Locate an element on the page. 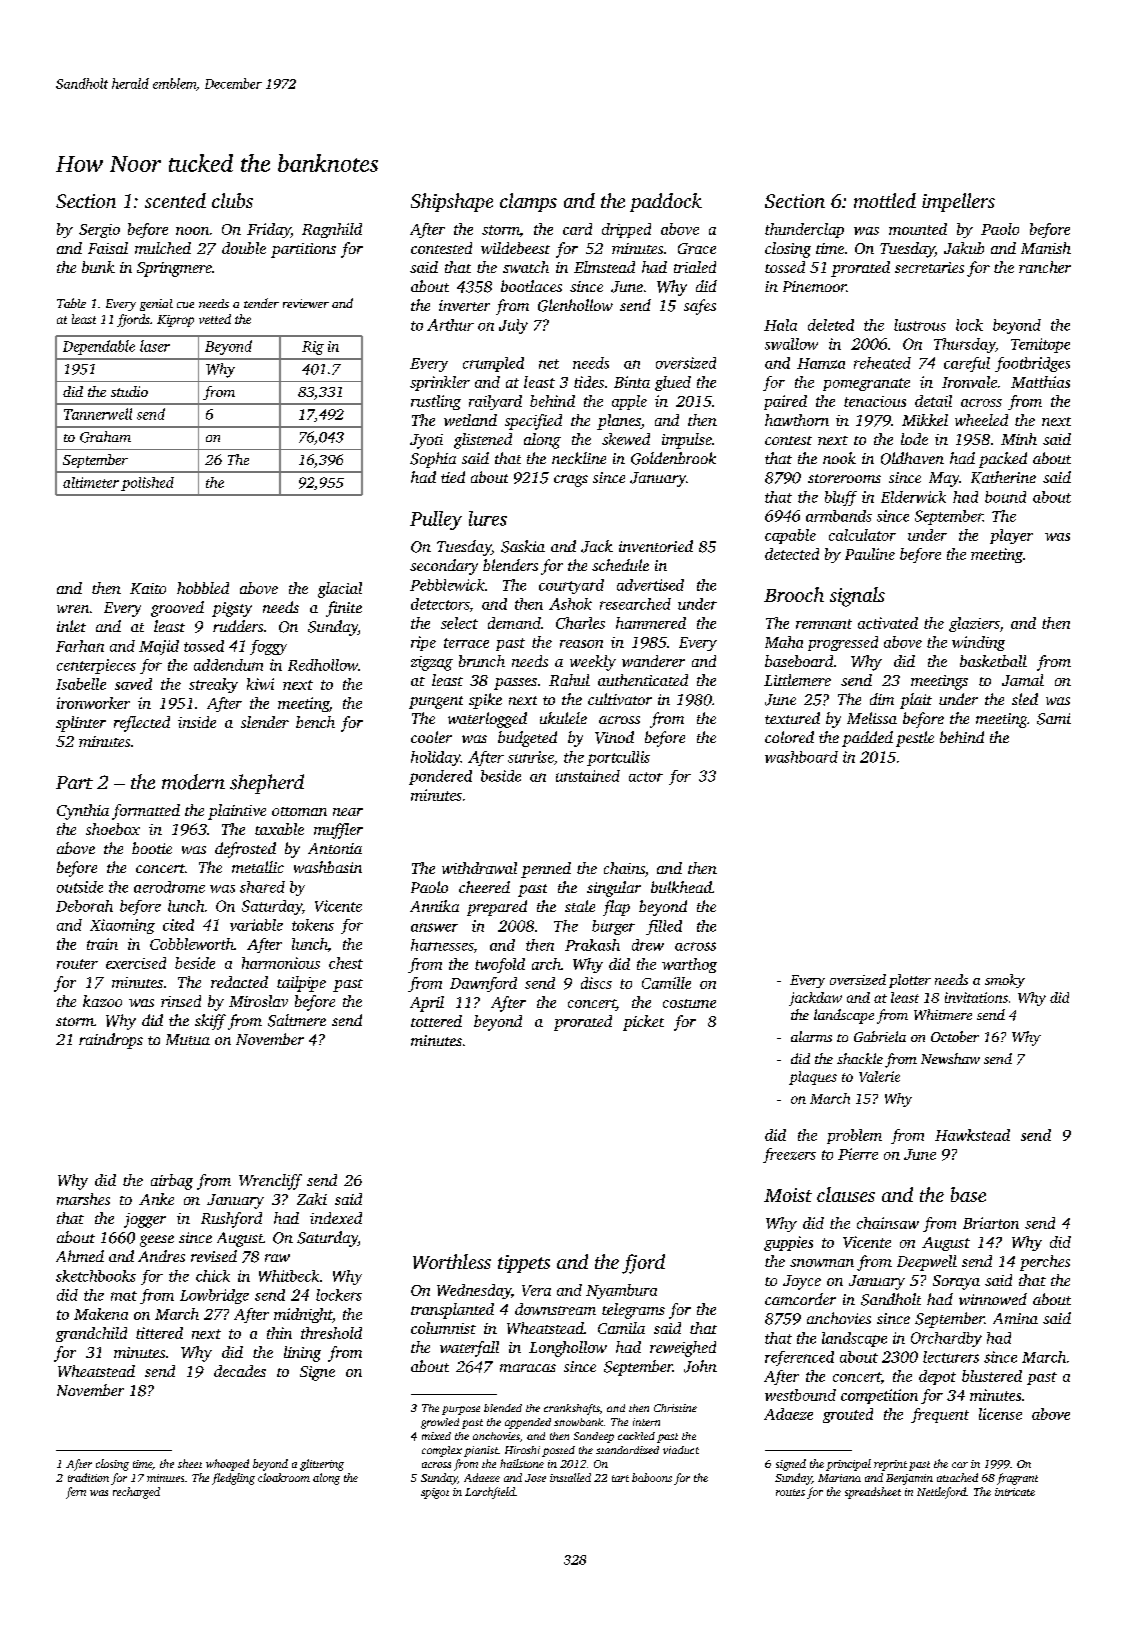  paddock is located at coordinates (666, 202).
